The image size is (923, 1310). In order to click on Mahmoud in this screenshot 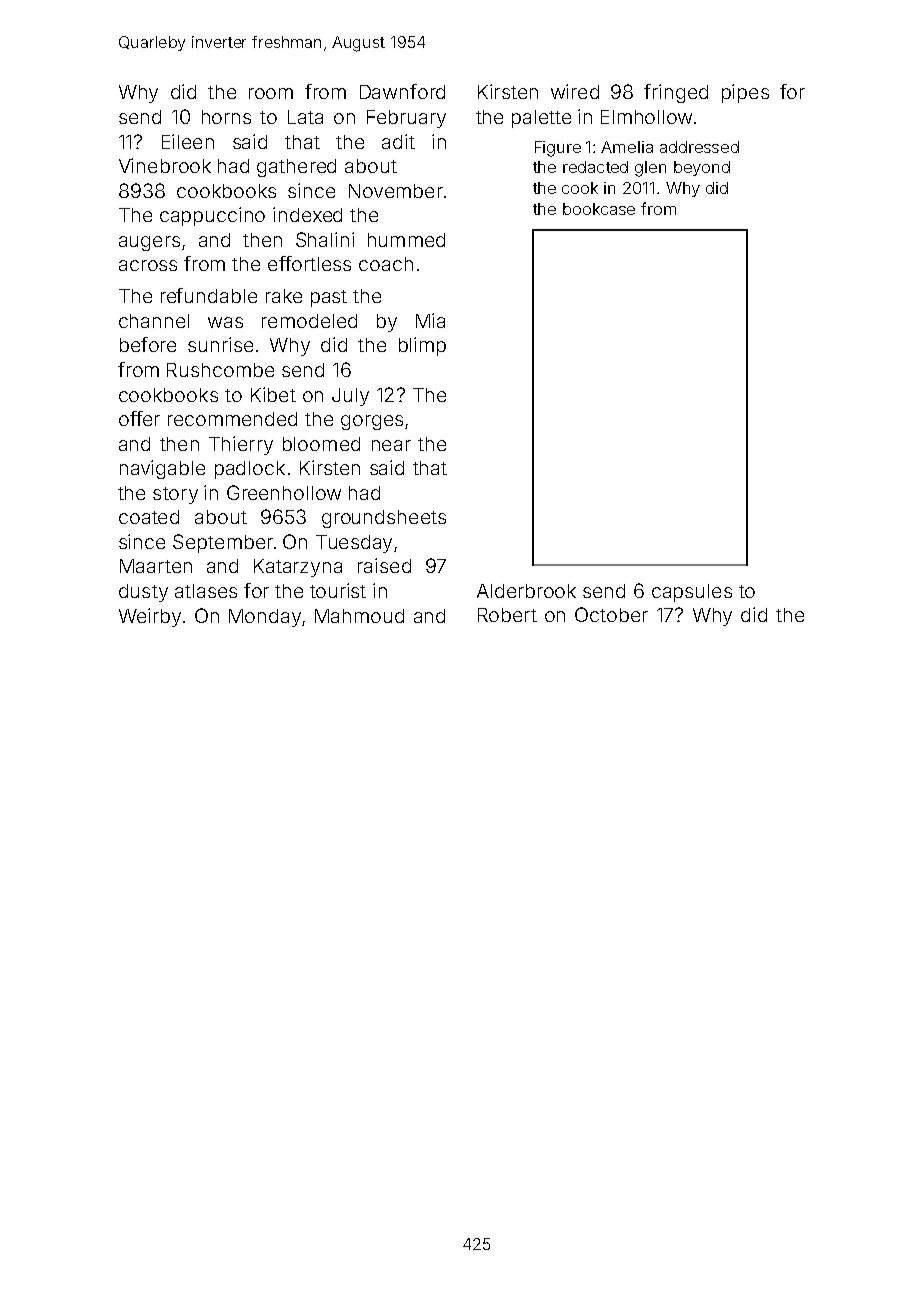, I will do `click(359, 616)`.
